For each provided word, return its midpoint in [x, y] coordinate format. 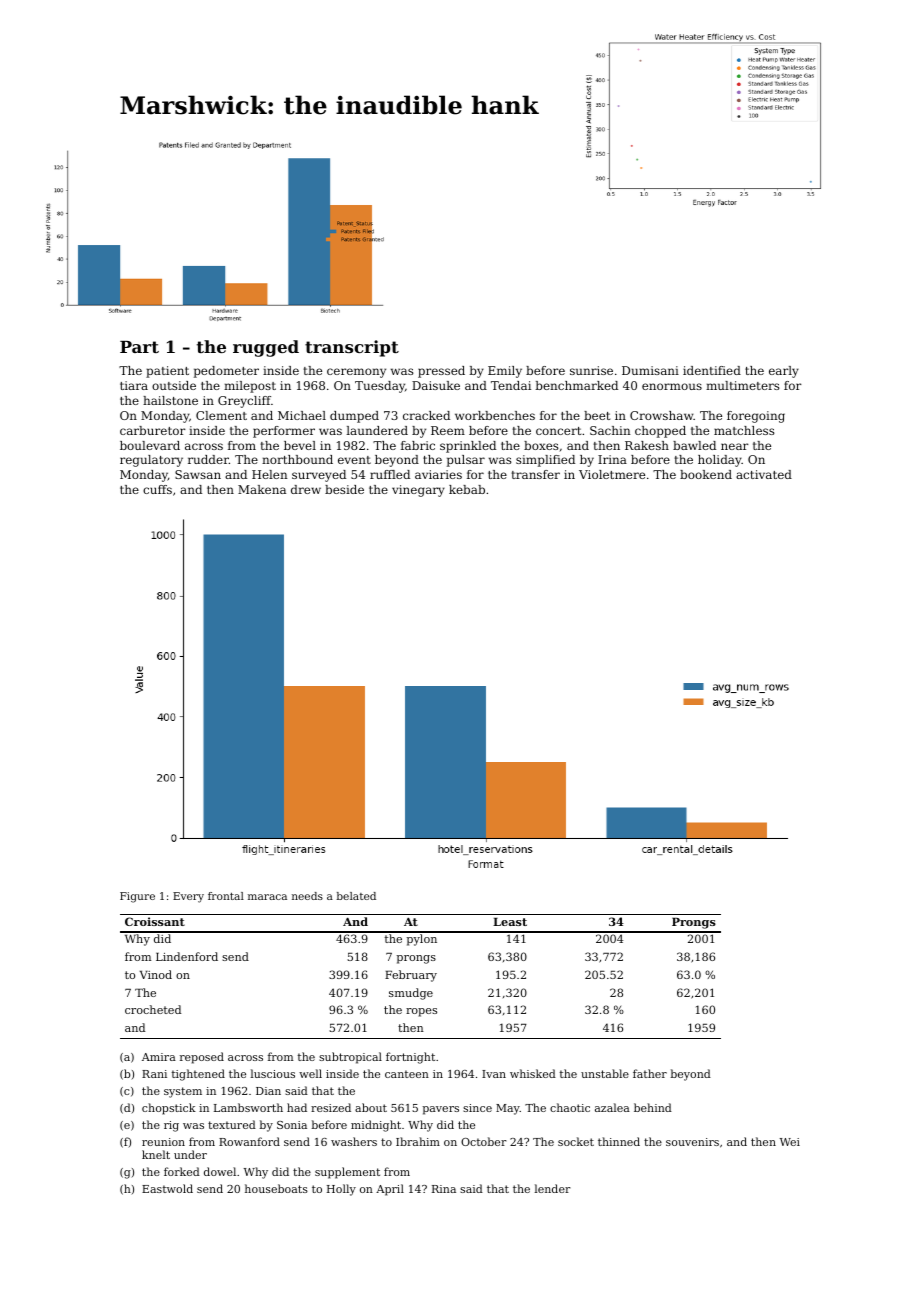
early [784, 372]
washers [354, 1141]
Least [510, 922]
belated [356, 896]
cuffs [157, 489]
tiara [134, 385]
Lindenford [187, 956]
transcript [352, 348]
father [650, 1073]
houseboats [276, 1188]
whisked [533, 1073]
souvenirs [692, 1142]
